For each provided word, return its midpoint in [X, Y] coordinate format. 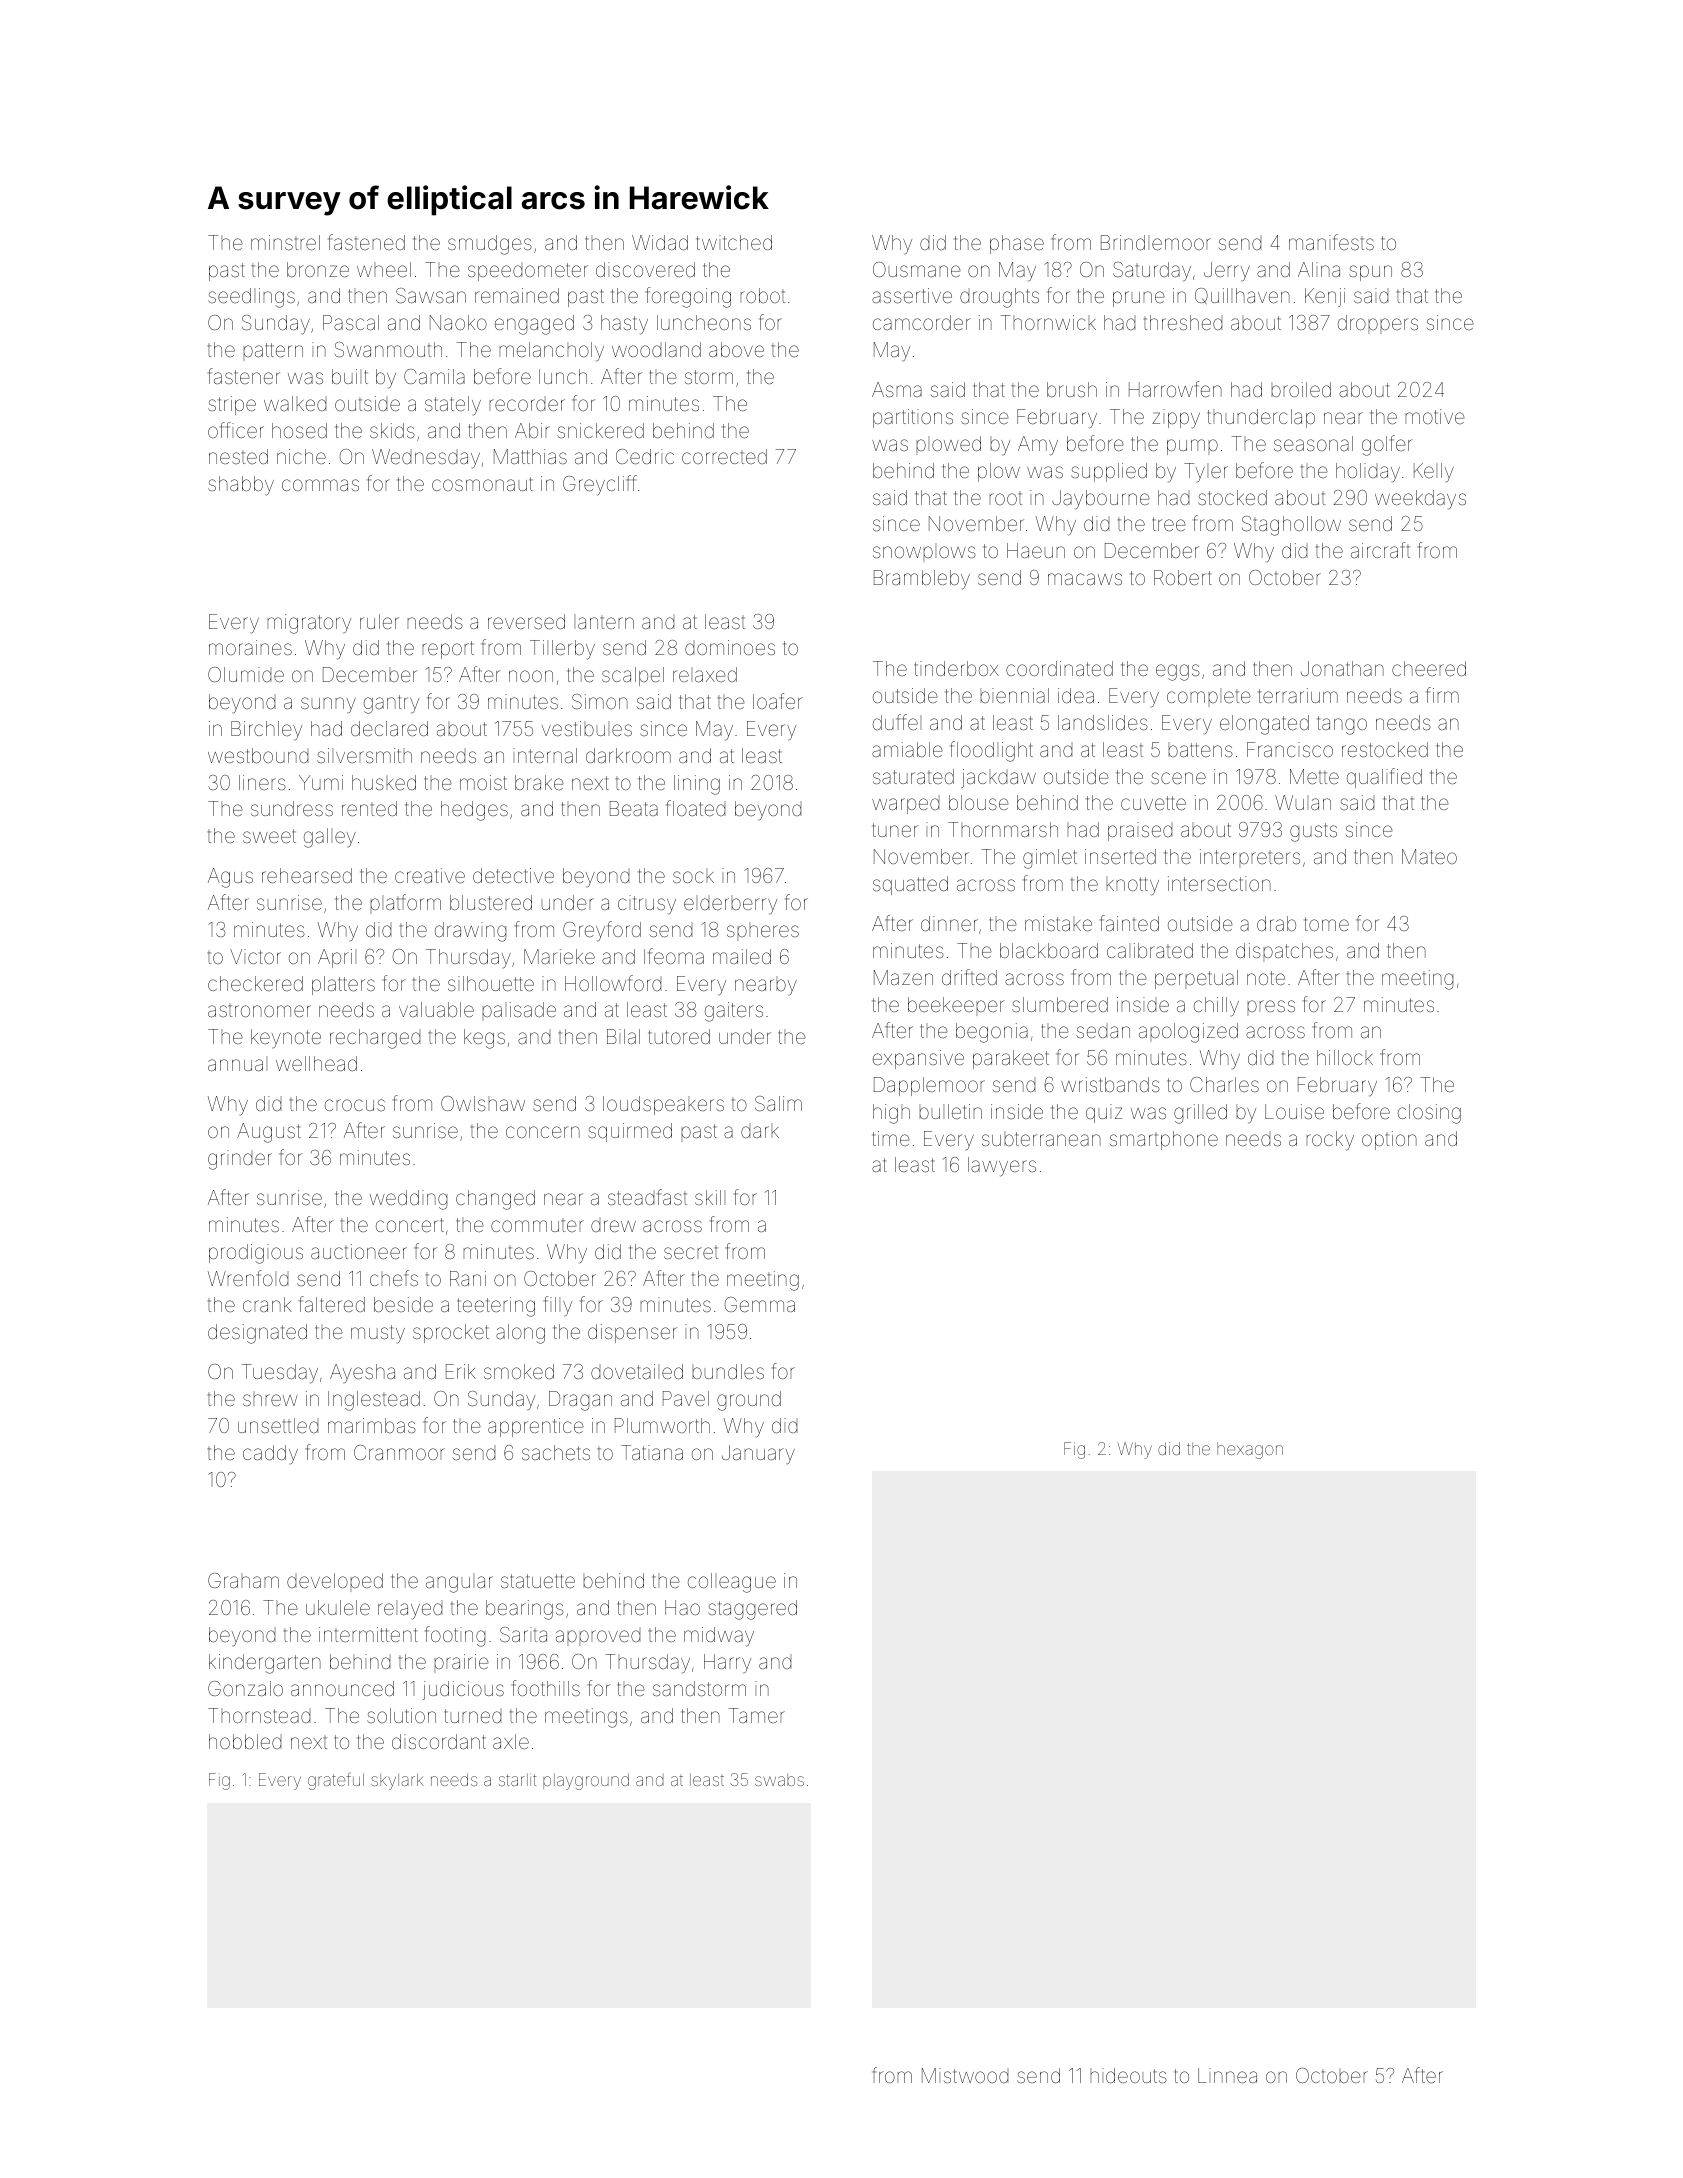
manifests [1331, 242]
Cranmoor [399, 1452]
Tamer [757, 1715]
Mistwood [965, 2075]
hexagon [1250, 1451]
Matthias [530, 456]
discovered [645, 269]
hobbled [245, 1741]
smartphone [1164, 1140]
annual [237, 1063]
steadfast [647, 1197]
